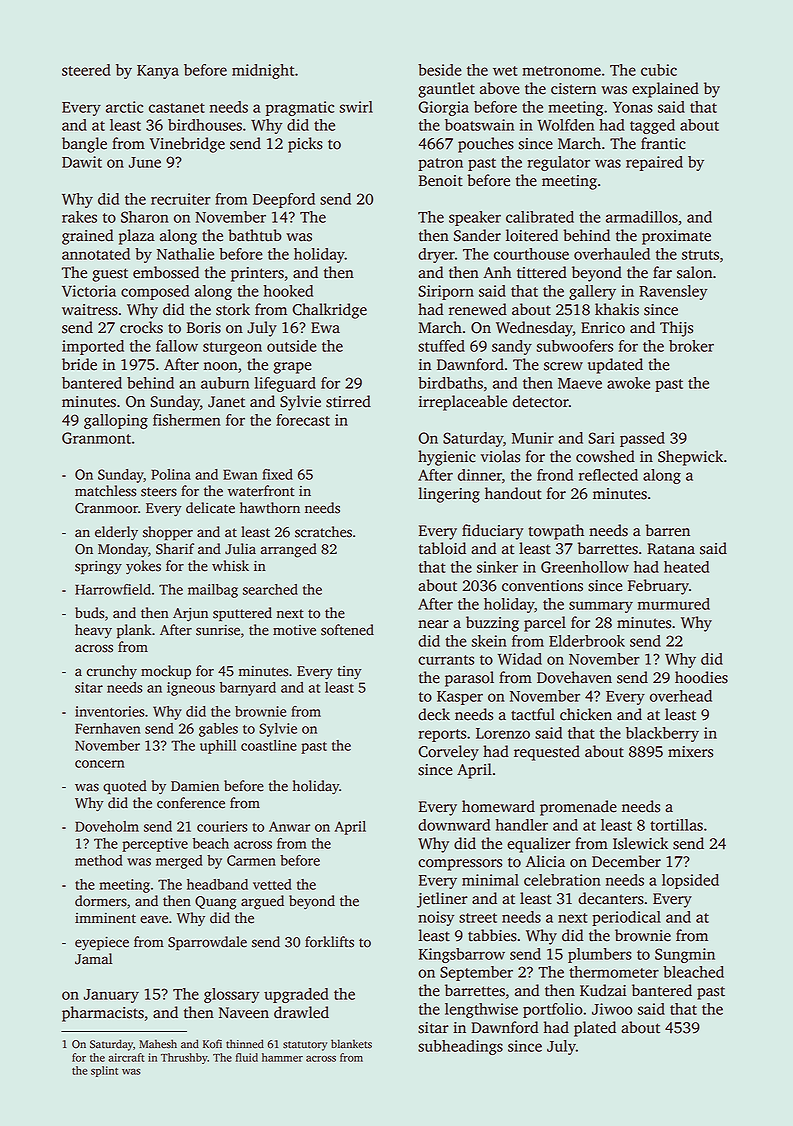  I want to click on cubic, so click(659, 70).
